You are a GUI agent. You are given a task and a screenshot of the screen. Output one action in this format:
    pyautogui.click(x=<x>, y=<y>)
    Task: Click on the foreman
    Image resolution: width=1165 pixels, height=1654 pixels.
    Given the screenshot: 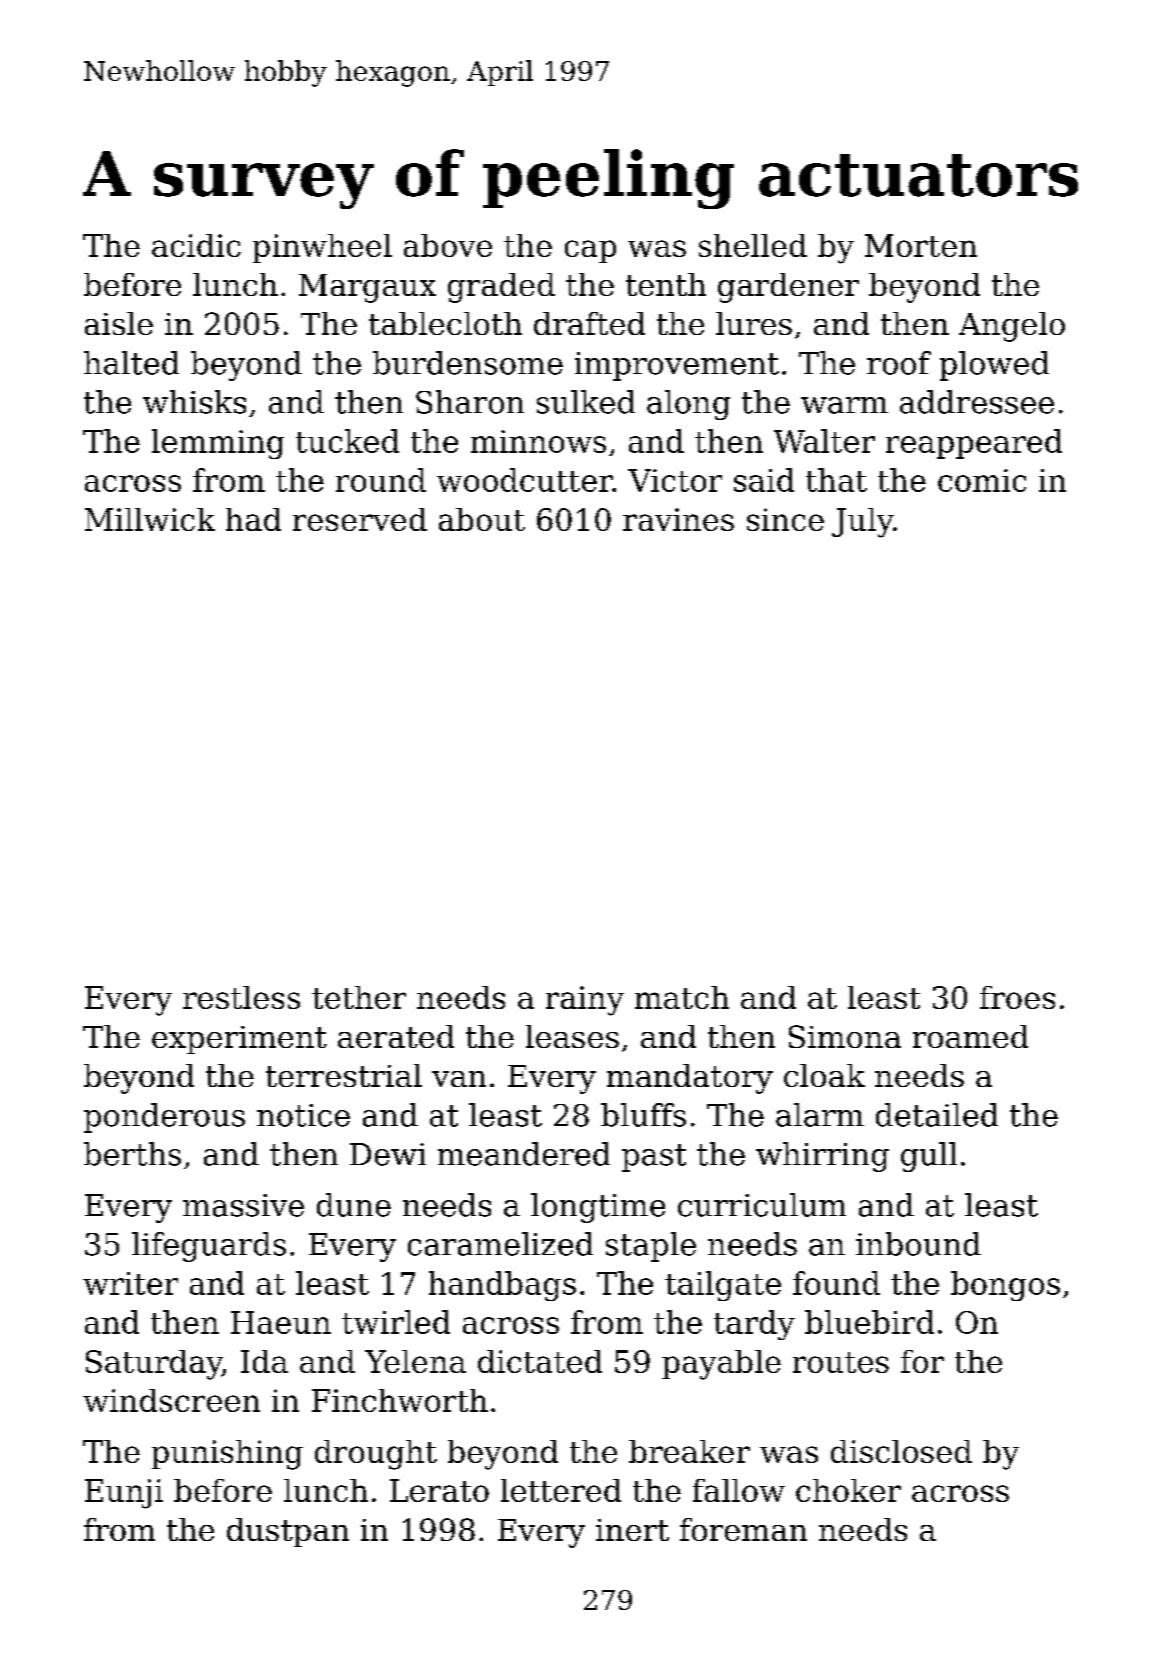 What is the action you would take?
    pyautogui.click(x=743, y=1529)
